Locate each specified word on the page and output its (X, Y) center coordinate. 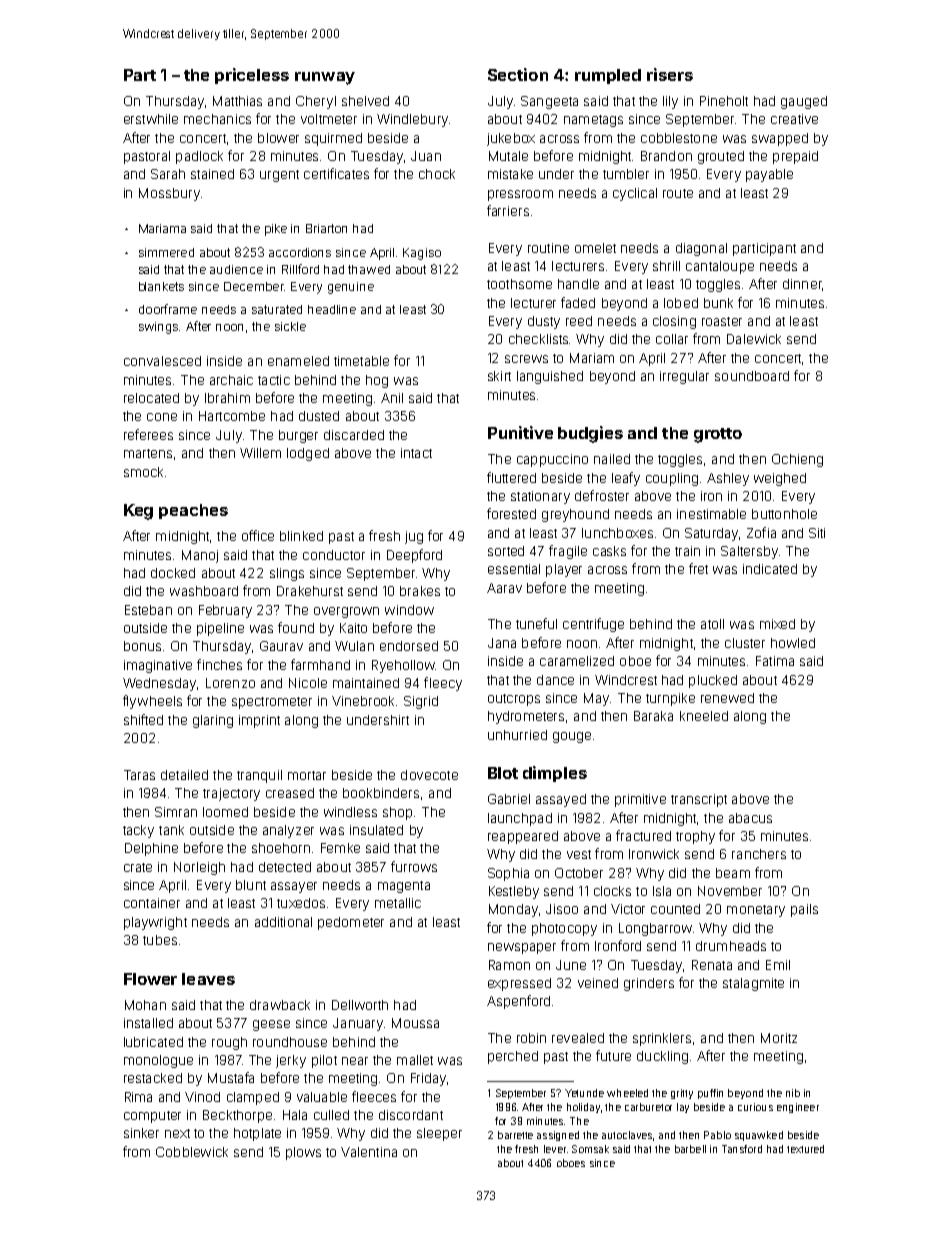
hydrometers (526, 717)
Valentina (369, 1152)
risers (670, 74)
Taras (139, 775)
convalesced (162, 361)
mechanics (217, 119)
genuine (351, 288)
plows (303, 1153)
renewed (727, 698)
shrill (666, 266)
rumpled (608, 76)
